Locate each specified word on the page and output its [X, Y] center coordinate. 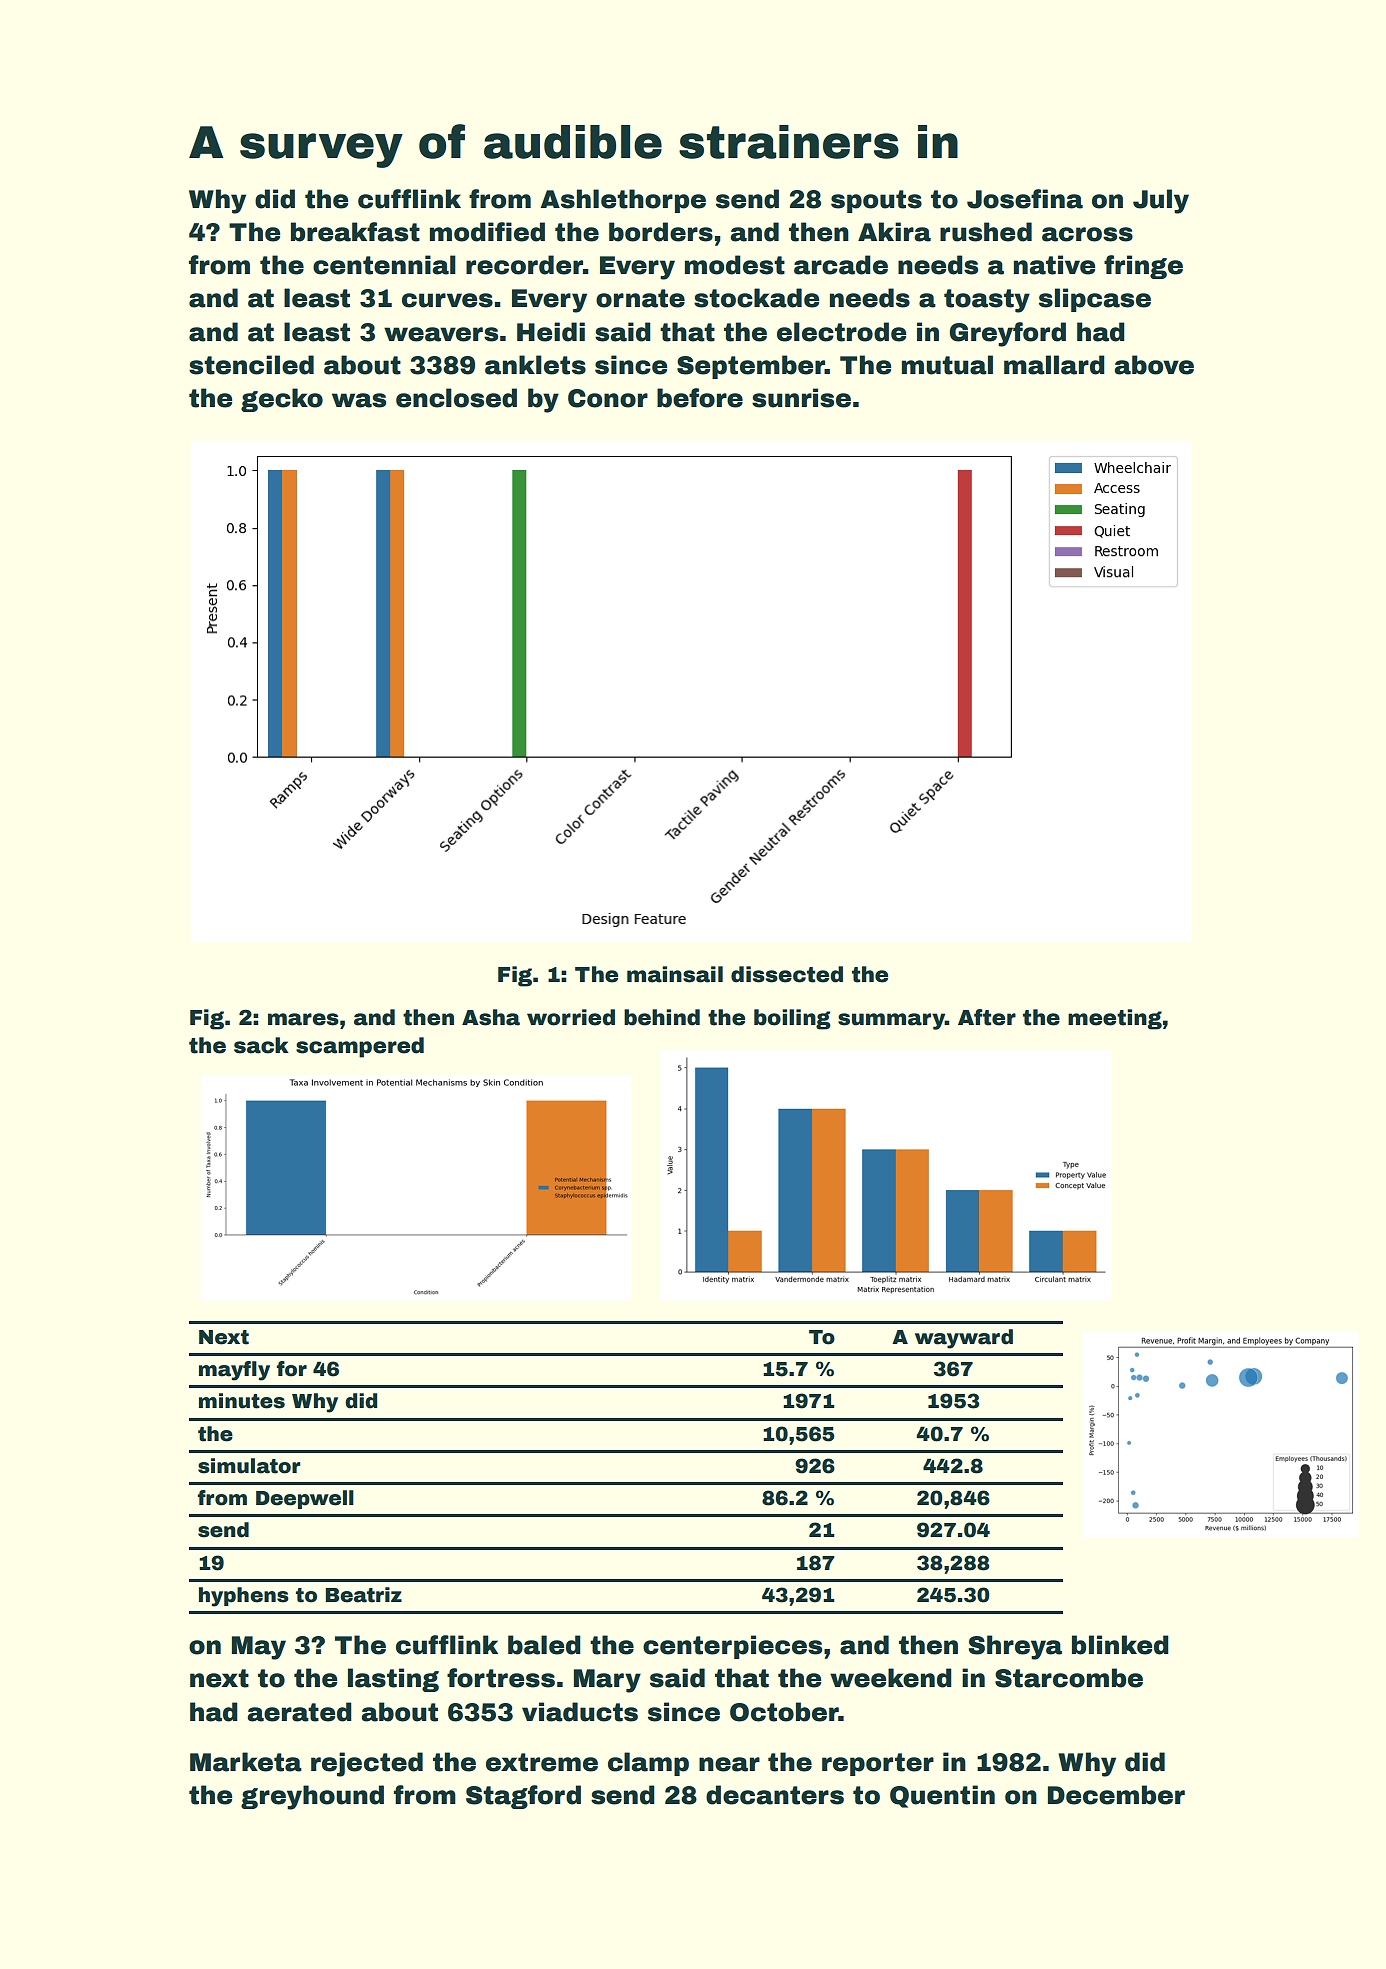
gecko [282, 400]
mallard [1054, 365]
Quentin [942, 1796]
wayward [964, 1339]
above [1154, 365]
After [987, 1017]
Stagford [523, 1797]
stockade [757, 298]
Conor [608, 398]
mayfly [234, 1371]
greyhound [312, 1797]
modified [487, 232]
